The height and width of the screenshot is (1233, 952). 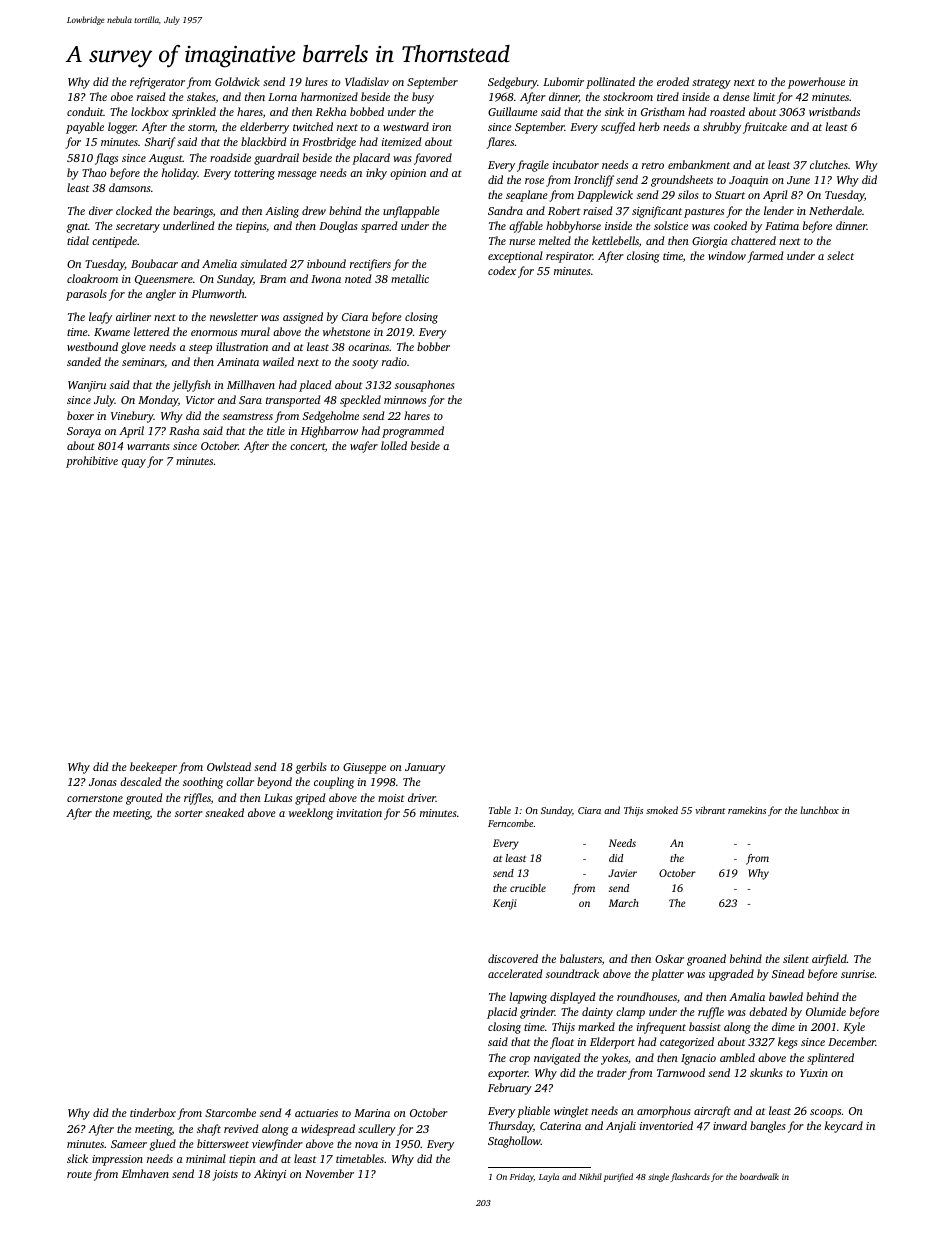 I want to click on sanded, so click(x=84, y=361).
